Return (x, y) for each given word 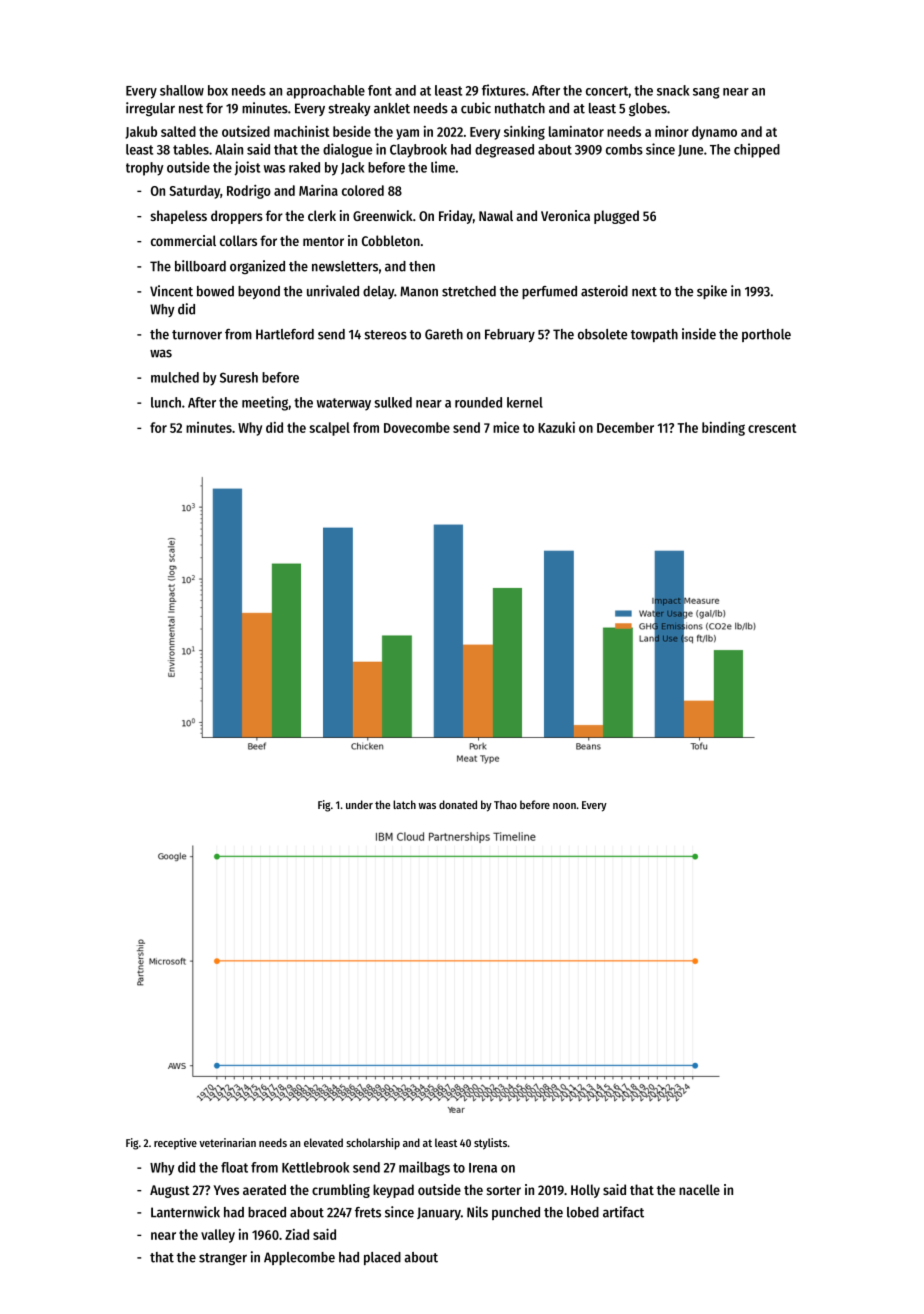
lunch (166, 402)
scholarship (373, 1144)
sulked (393, 402)
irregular (150, 109)
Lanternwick (185, 1212)
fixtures (504, 90)
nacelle (699, 1189)
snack (673, 90)
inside (699, 334)
